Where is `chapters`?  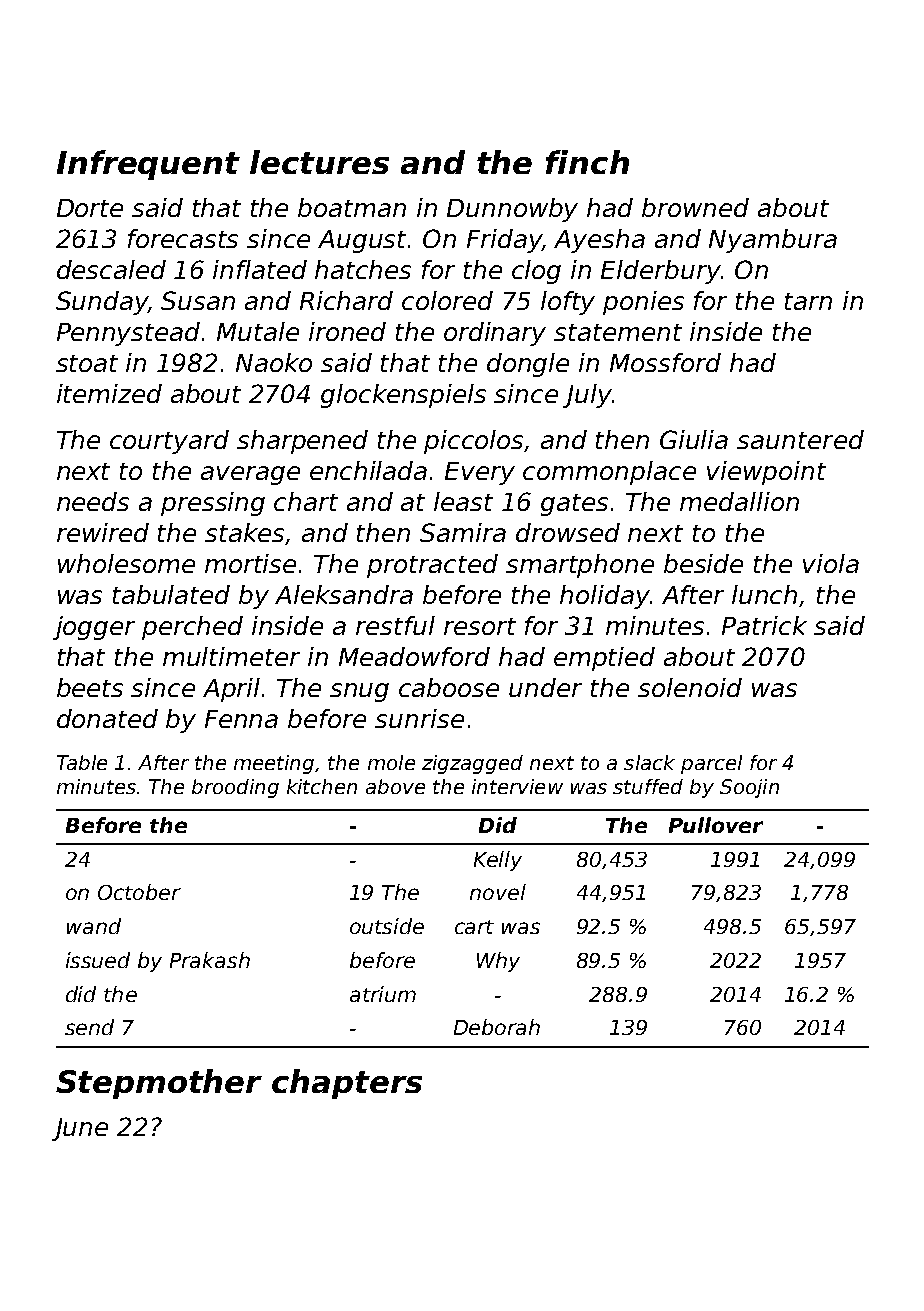 chapters is located at coordinates (347, 1084).
